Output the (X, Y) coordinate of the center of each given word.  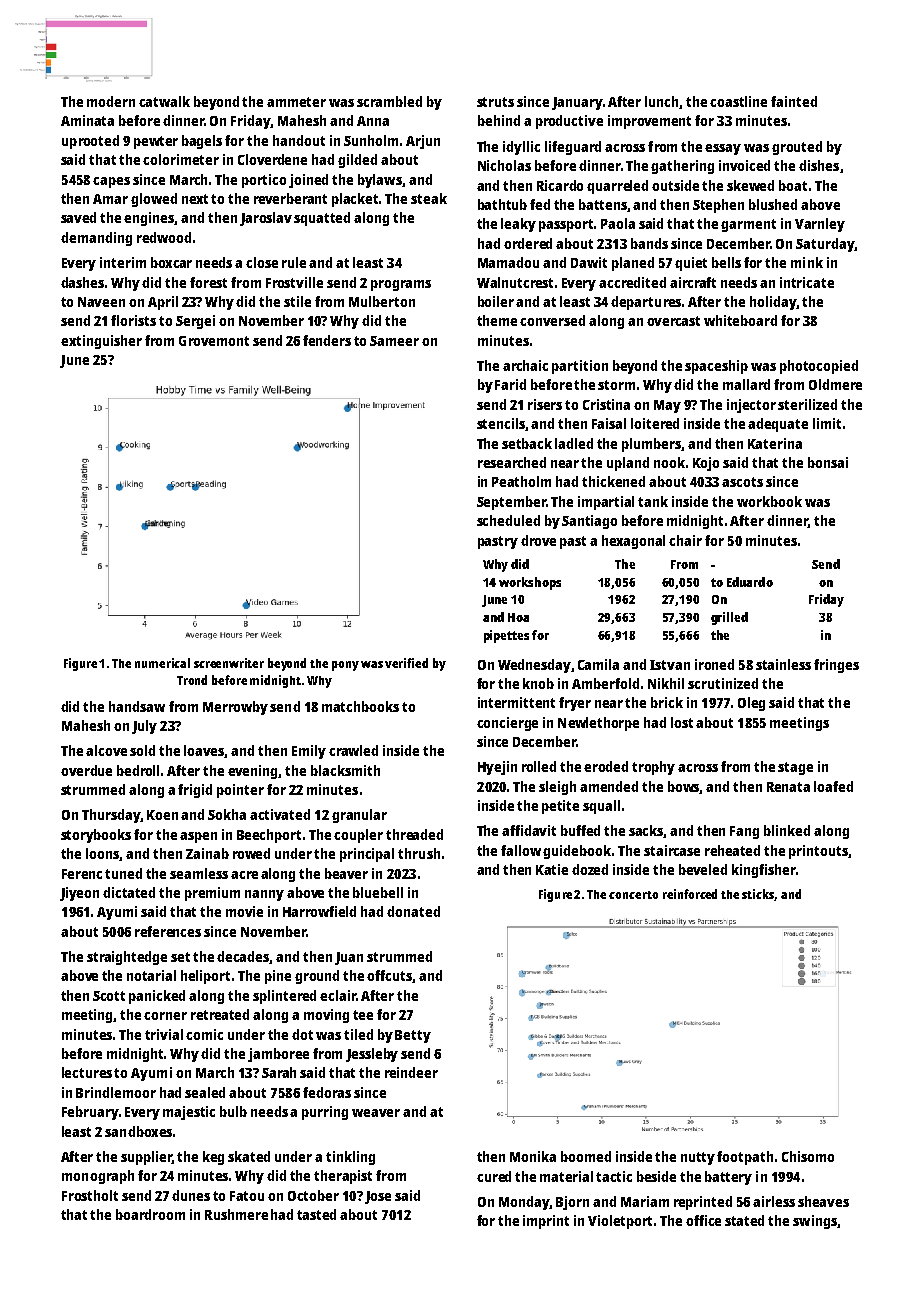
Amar (110, 199)
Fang (744, 832)
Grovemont (214, 341)
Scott (109, 996)
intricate (807, 282)
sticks (758, 895)
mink (807, 262)
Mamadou (508, 262)
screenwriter (229, 663)
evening (253, 772)
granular (359, 816)
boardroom (150, 1214)
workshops (530, 583)
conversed (552, 320)
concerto (633, 895)
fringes (836, 666)
